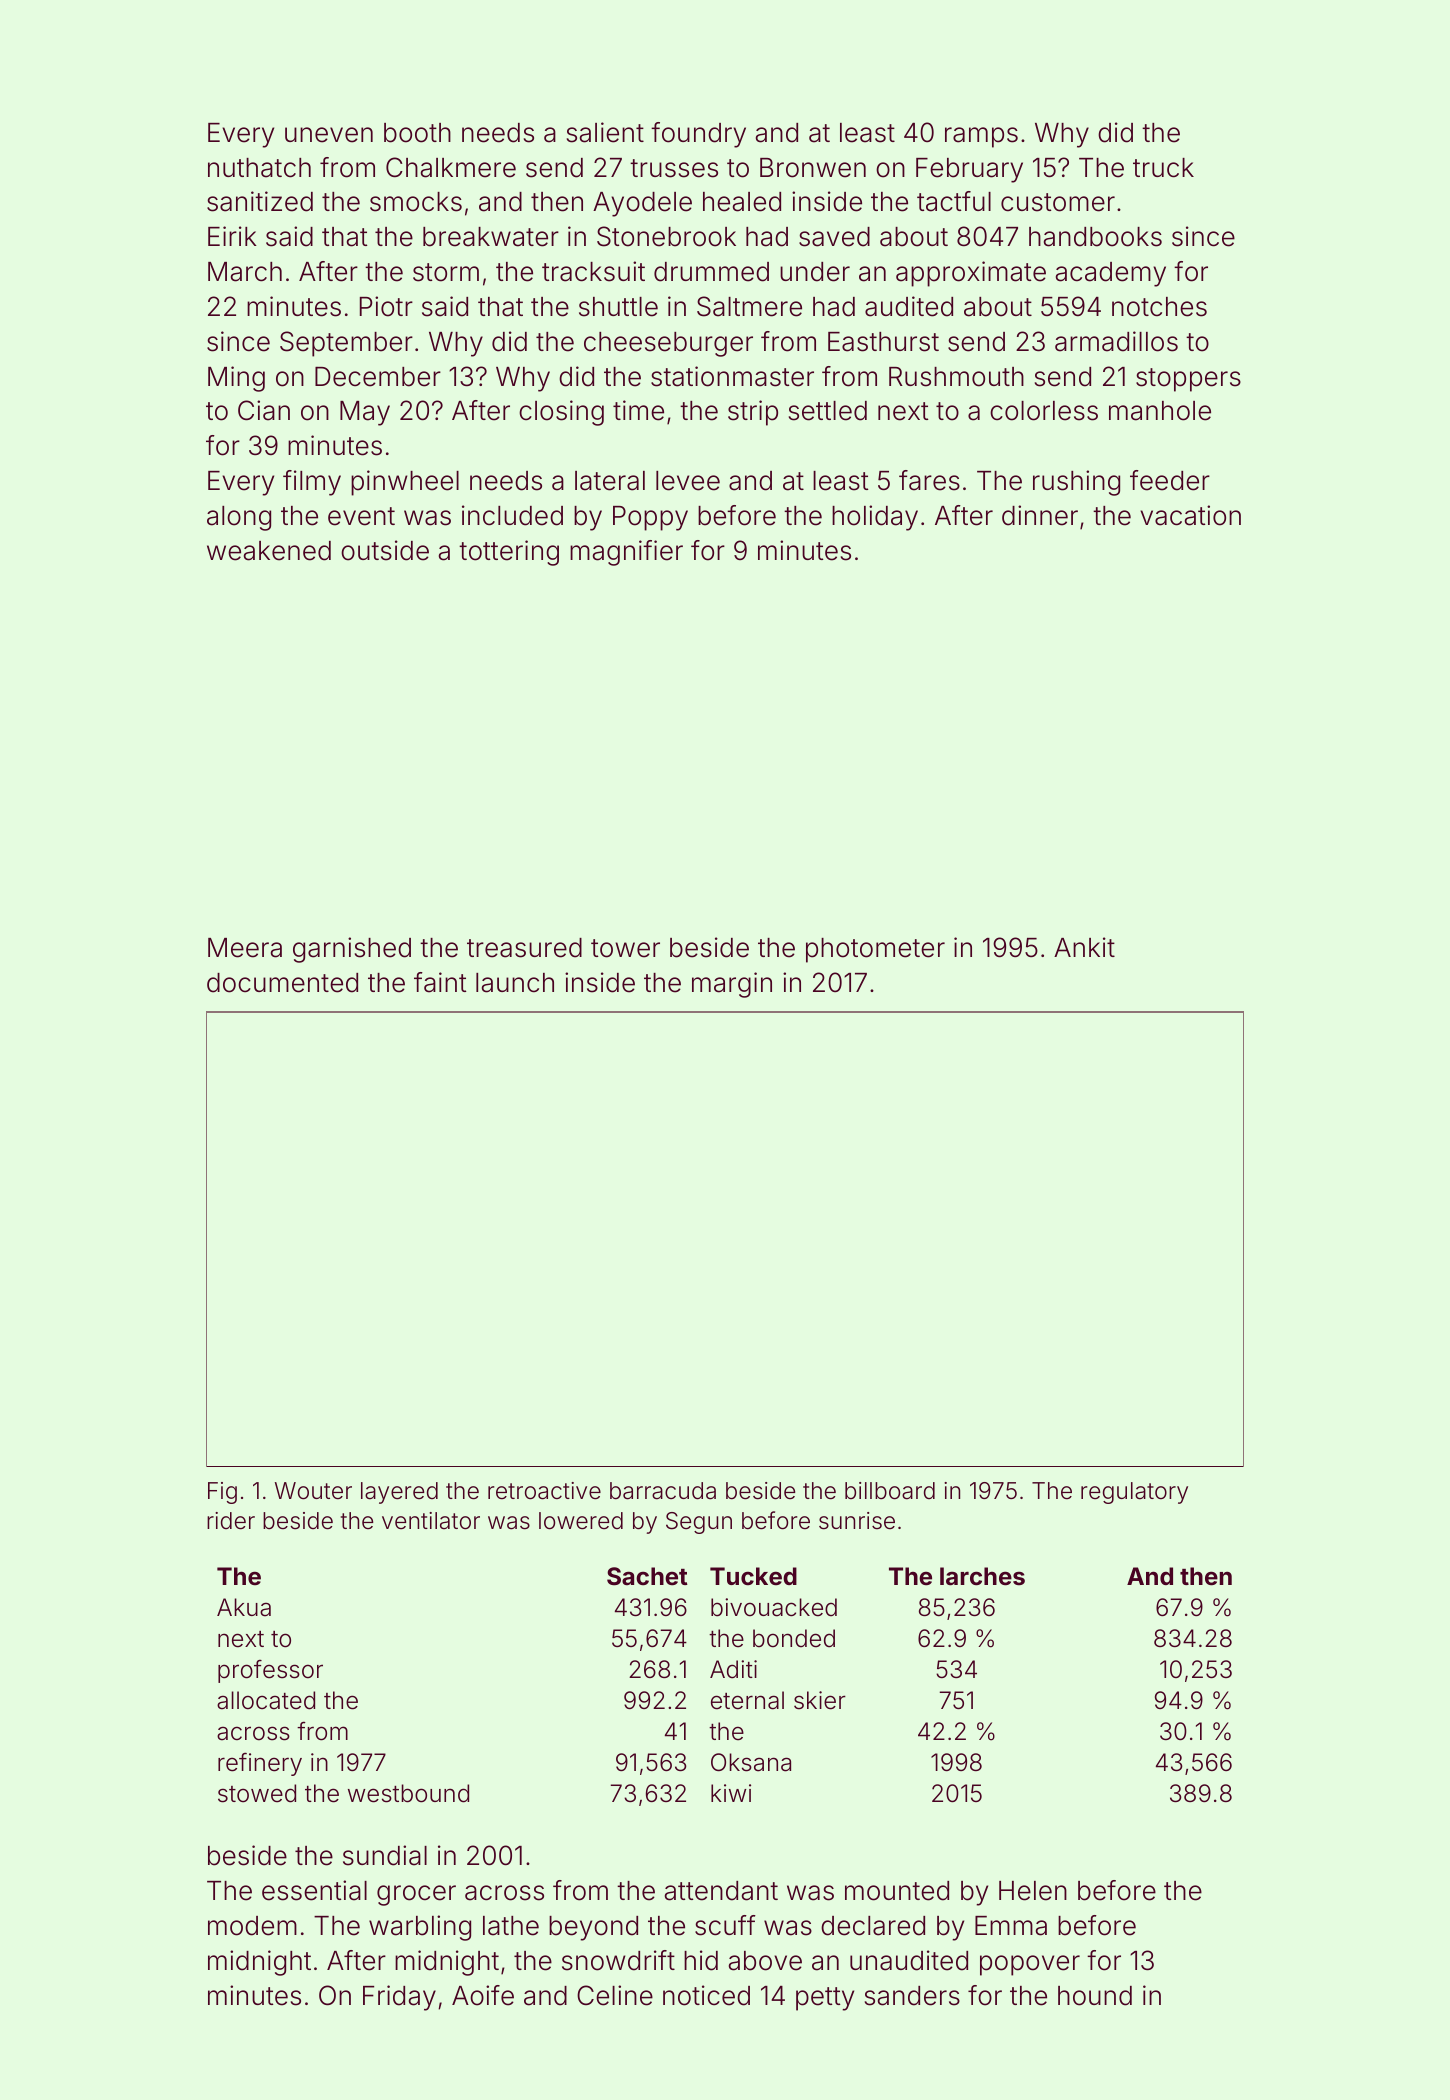 The image size is (1450, 2100). I want to click on magnifier, so click(626, 553).
